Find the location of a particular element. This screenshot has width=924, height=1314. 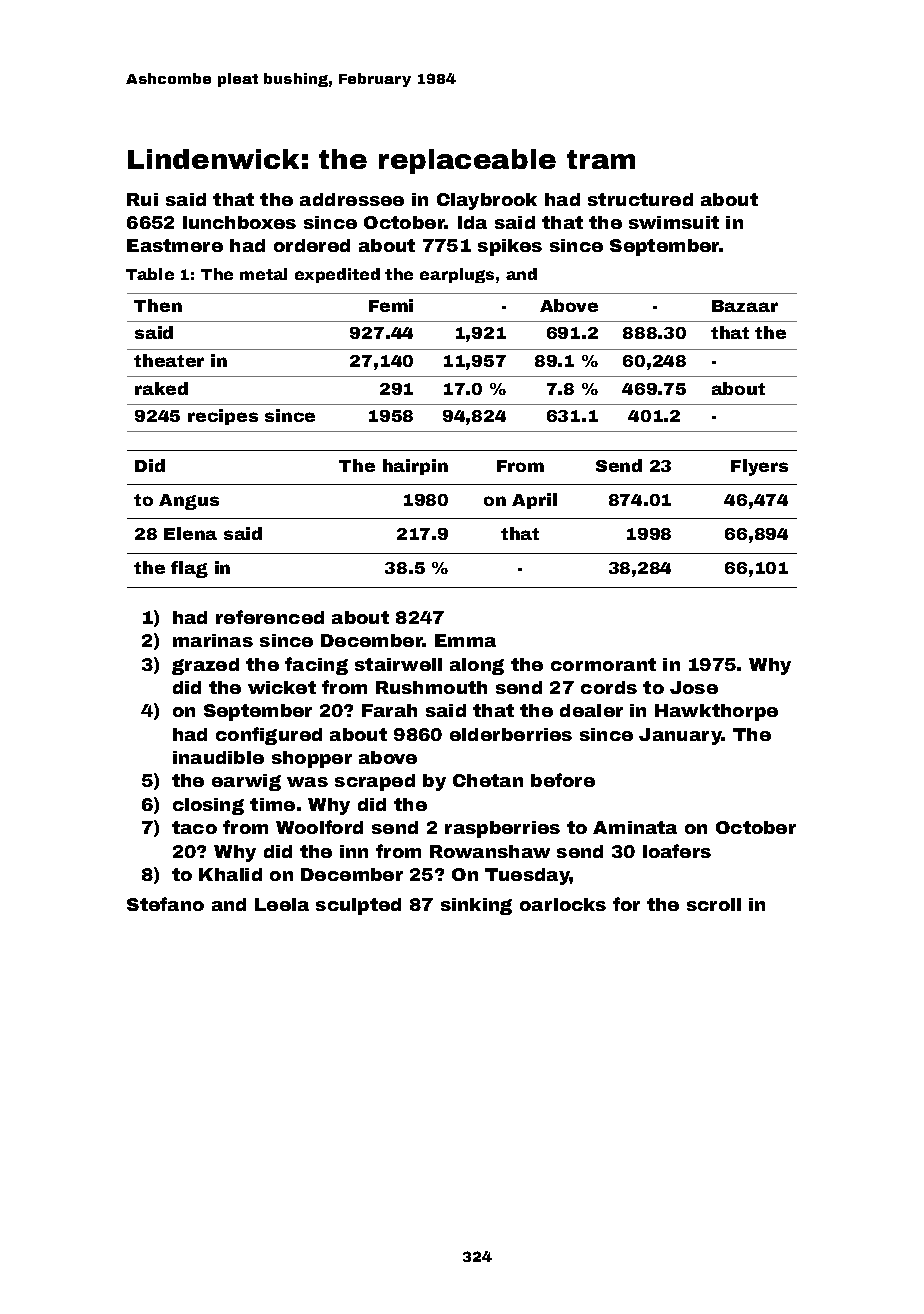

hairpin is located at coordinates (415, 467).
